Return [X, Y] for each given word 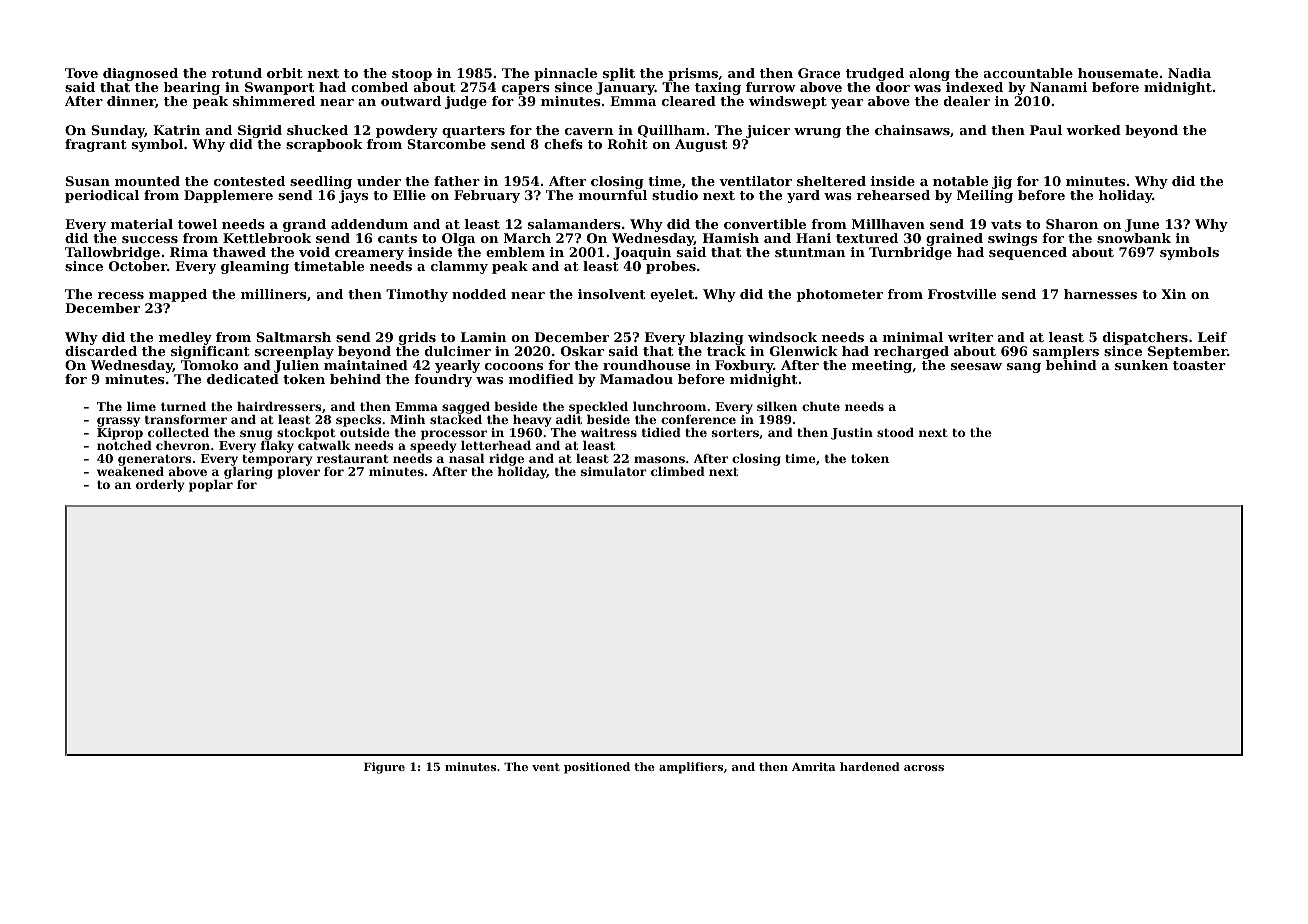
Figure [384, 768]
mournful [613, 195]
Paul [1046, 130]
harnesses [1100, 294]
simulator [614, 471]
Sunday [118, 131]
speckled [598, 408]
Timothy [417, 295]
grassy [118, 422]
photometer [840, 295]
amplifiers [691, 768]
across [924, 768]
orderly [160, 486]
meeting [882, 366]
